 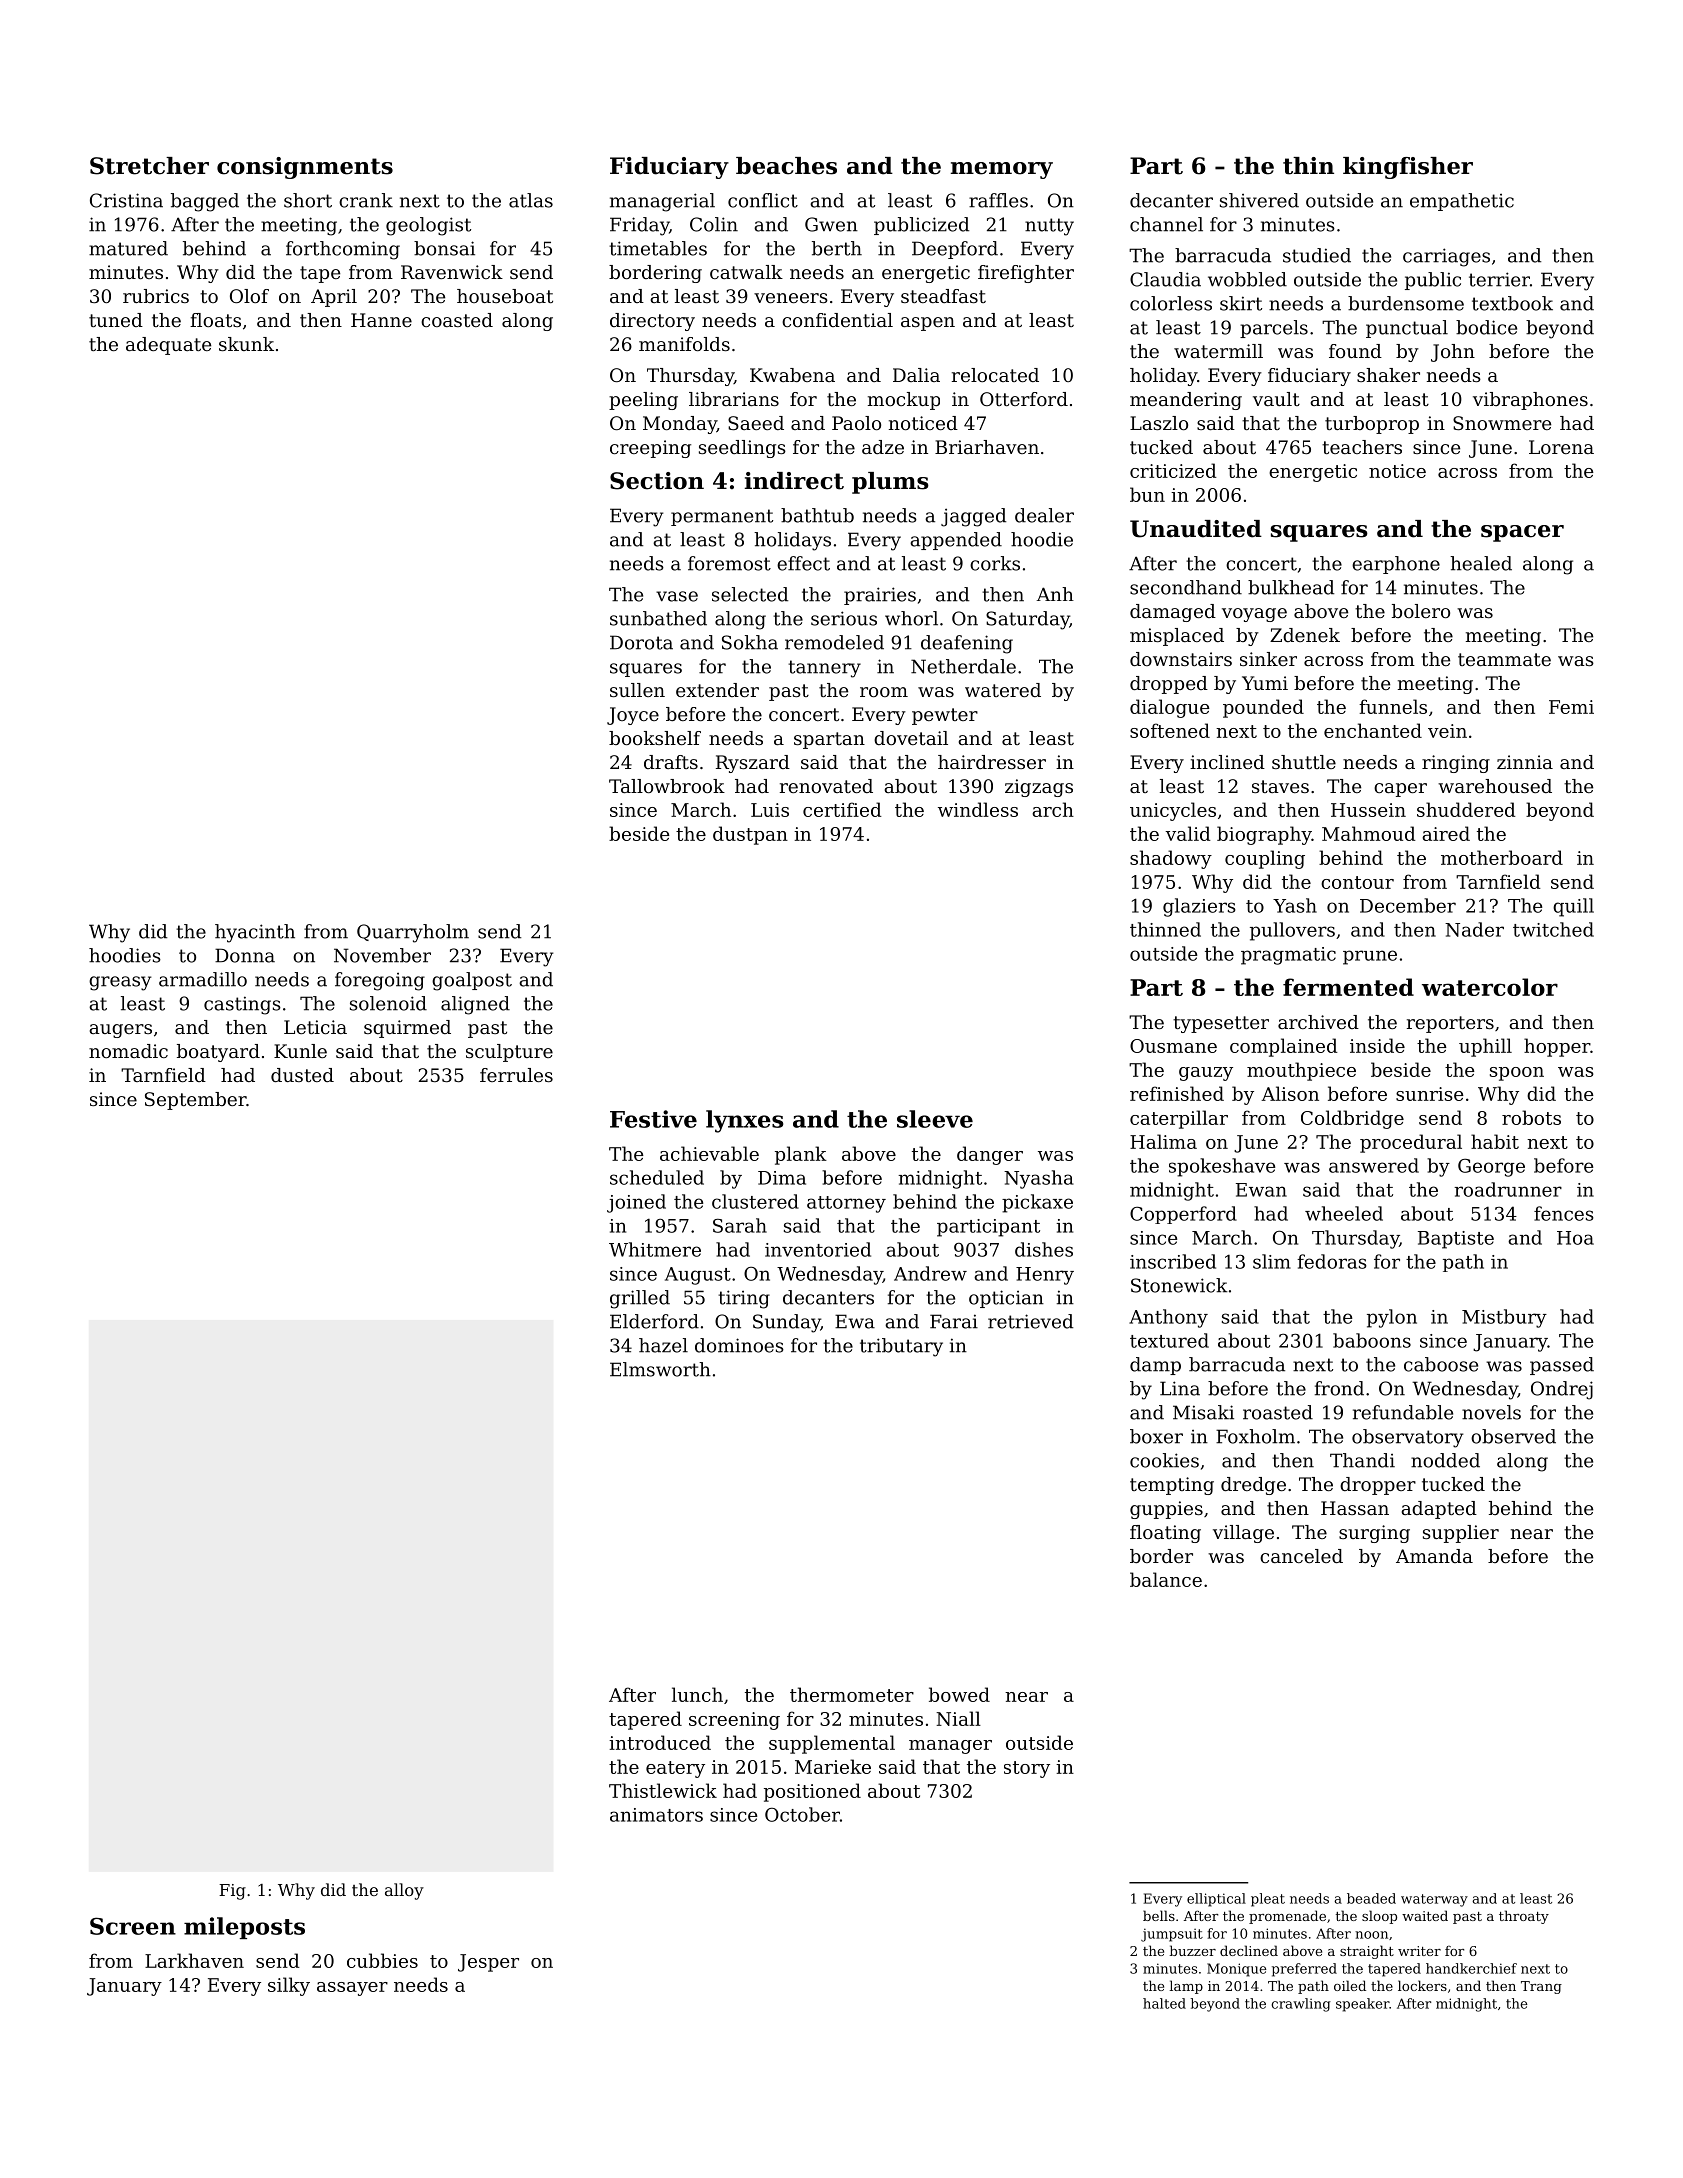 I want to click on Nader, so click(x=1474, y=929).
